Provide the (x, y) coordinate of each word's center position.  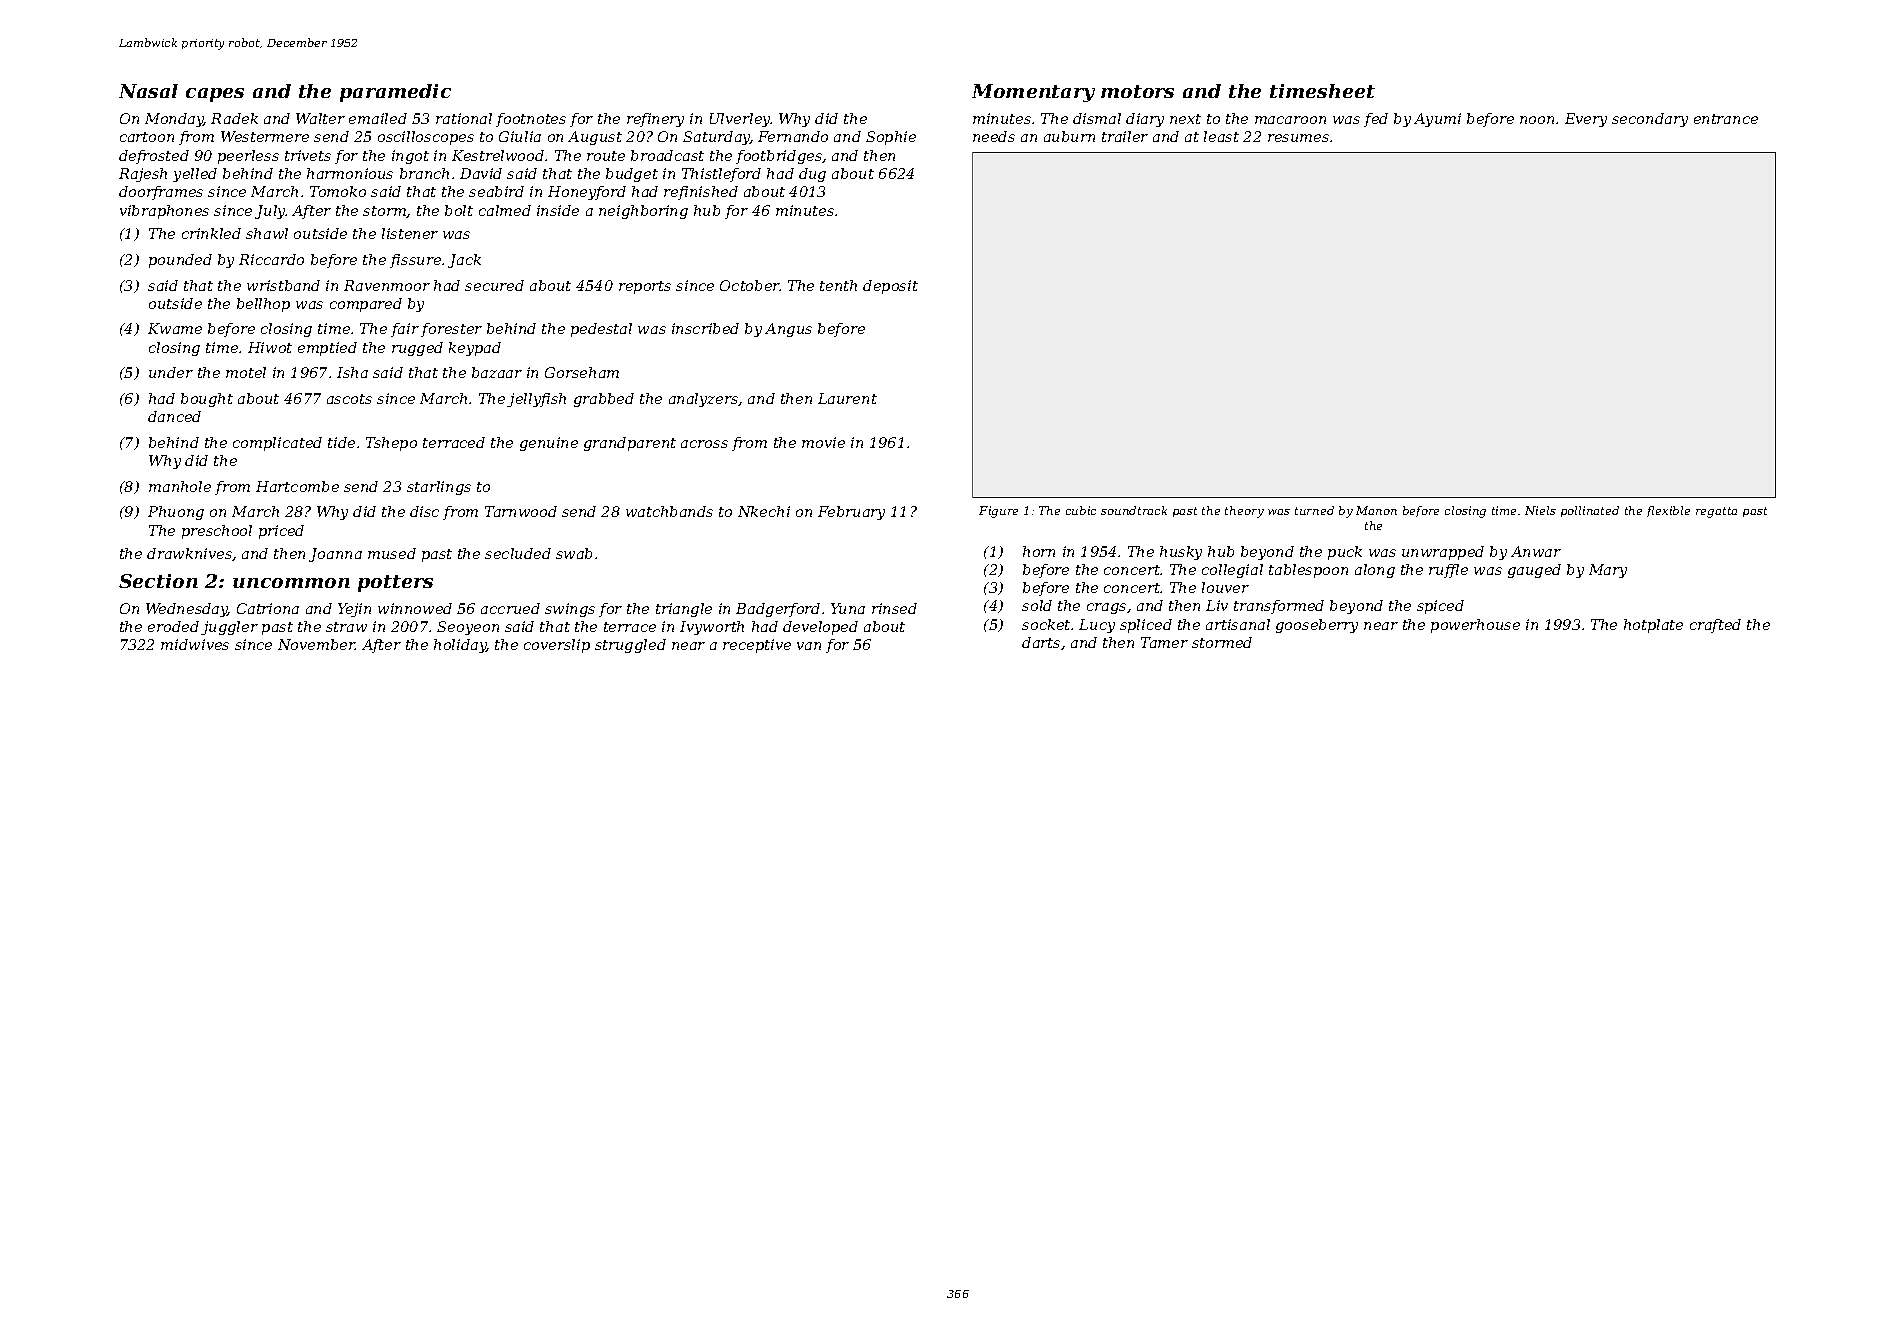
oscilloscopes (426, 138)
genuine (549, 444)
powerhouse (1475, 626)
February (851, 513)
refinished (701, 193)
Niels (1540, 510)
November (317, 644)
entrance (1726, 119)
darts (1041, 642)
